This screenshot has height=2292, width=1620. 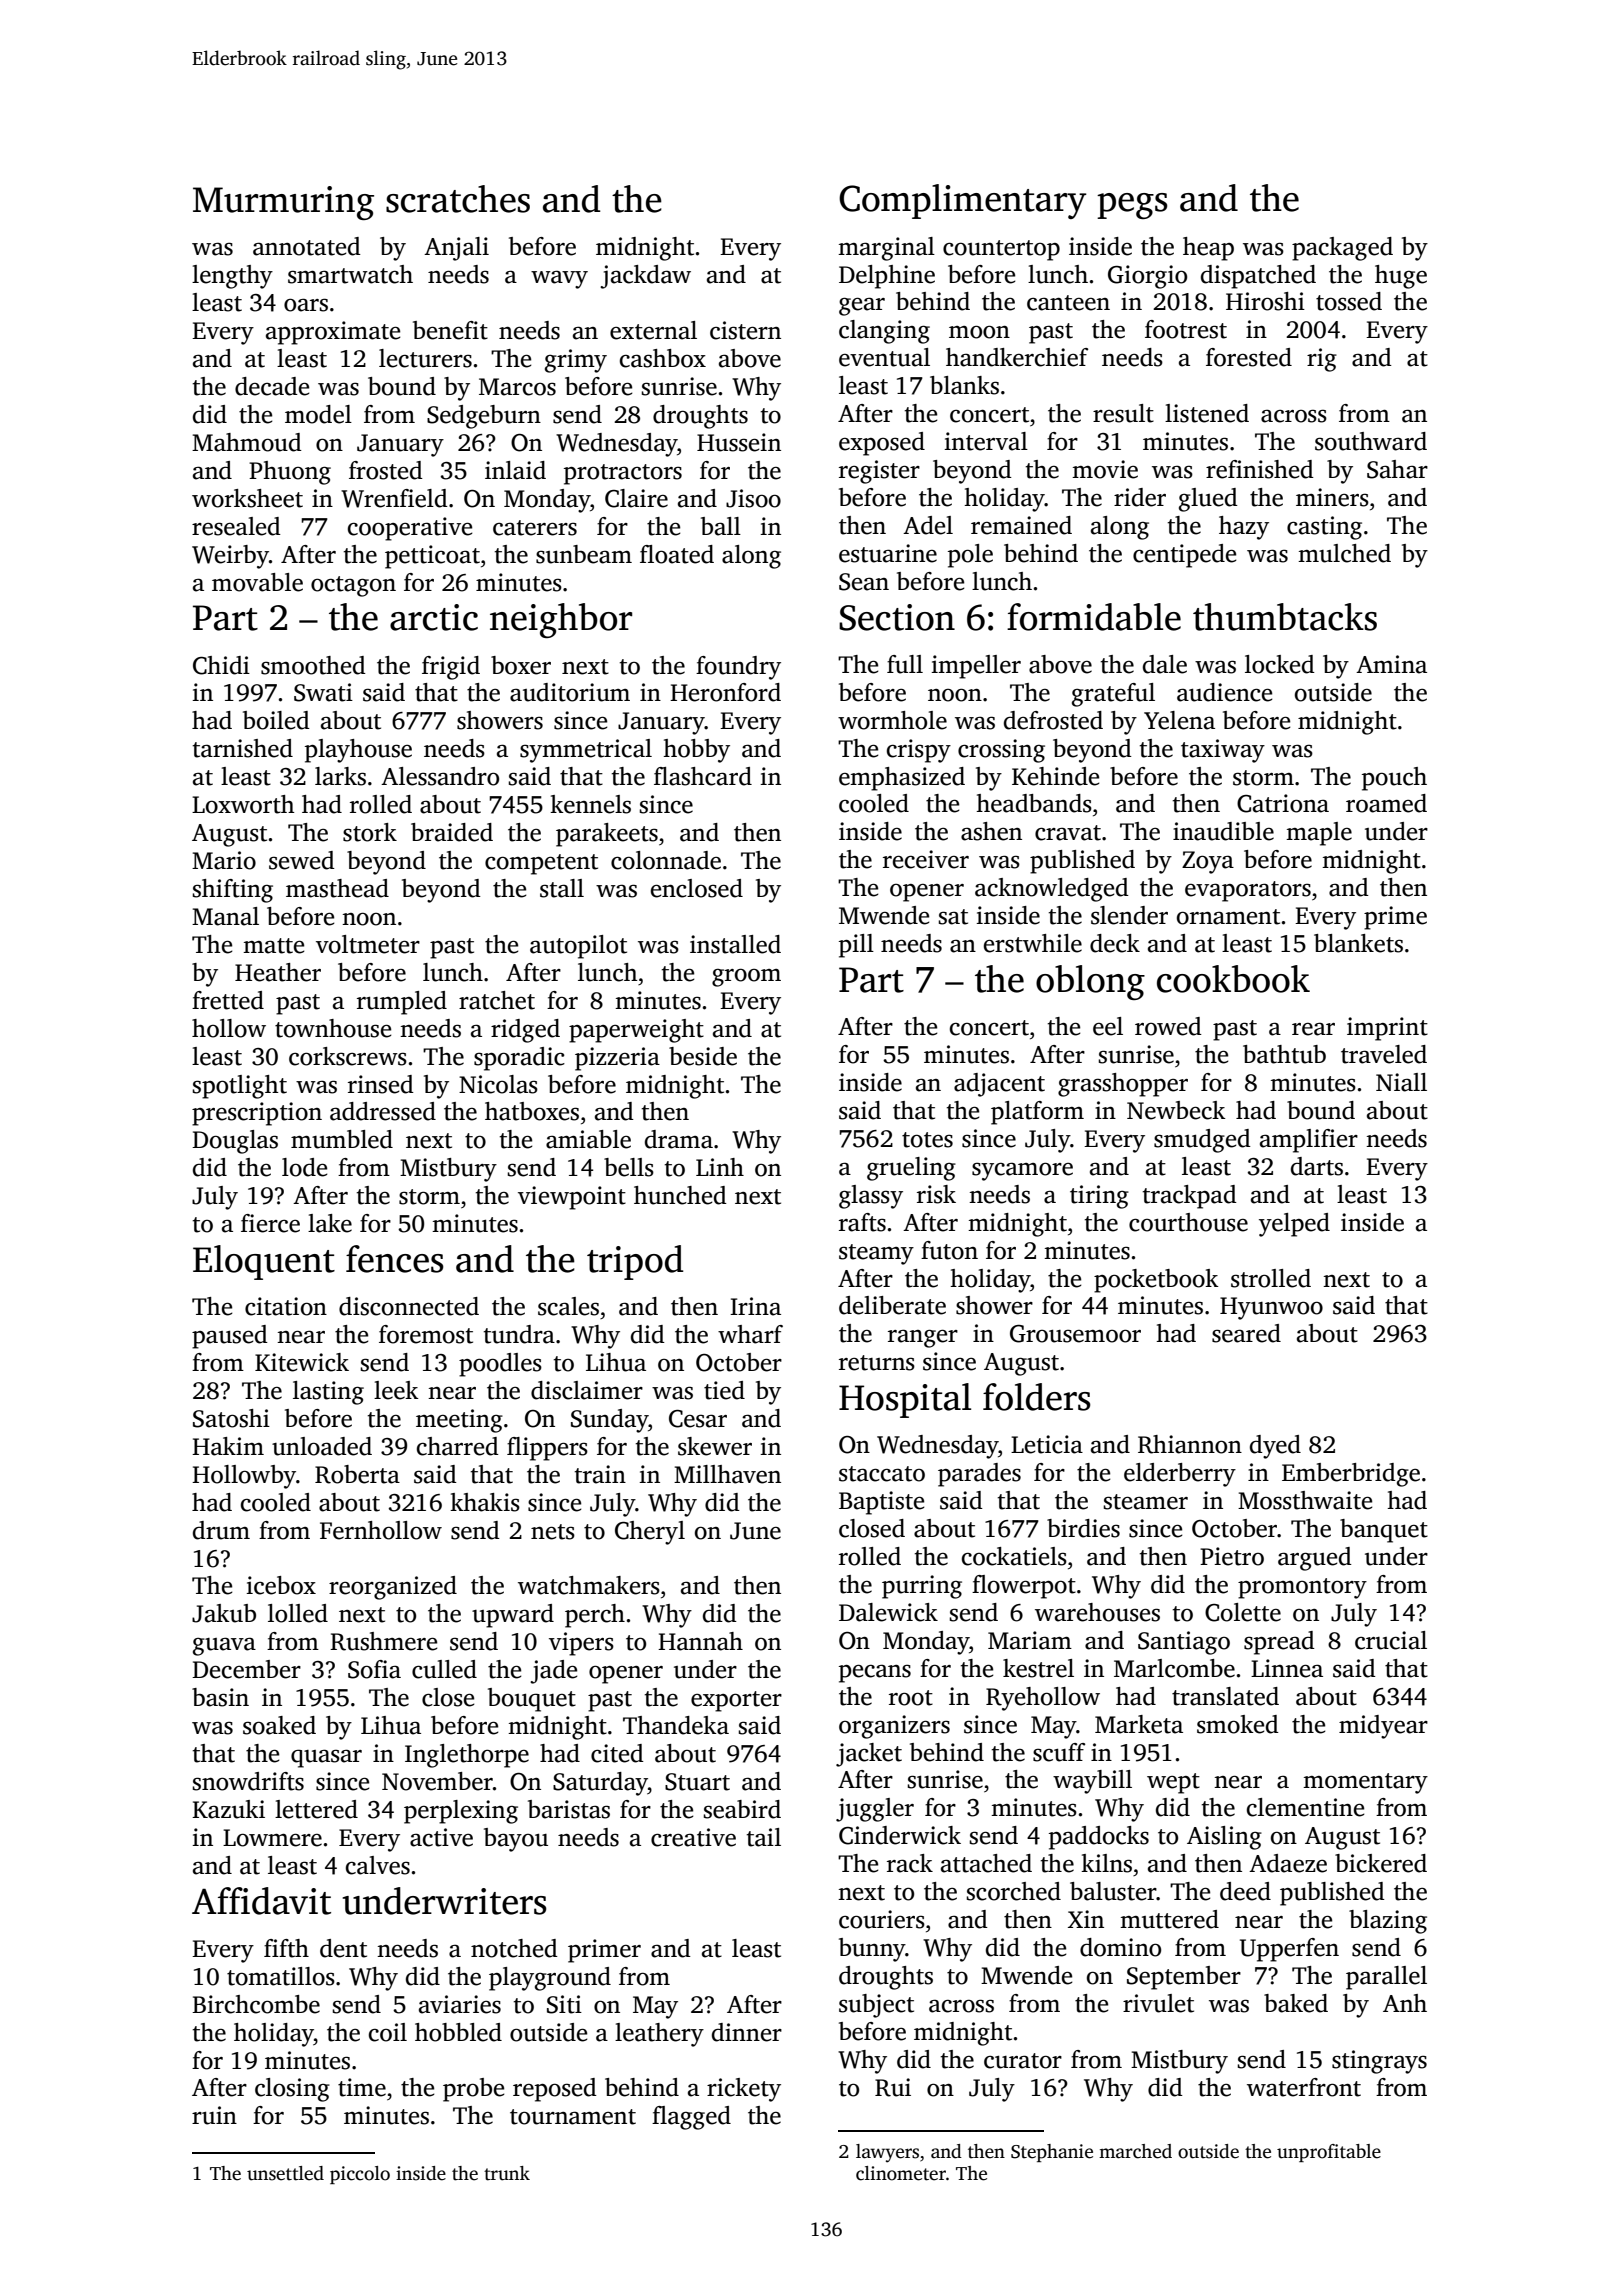 I want to click on totes, so click(x=927, y=1140).
